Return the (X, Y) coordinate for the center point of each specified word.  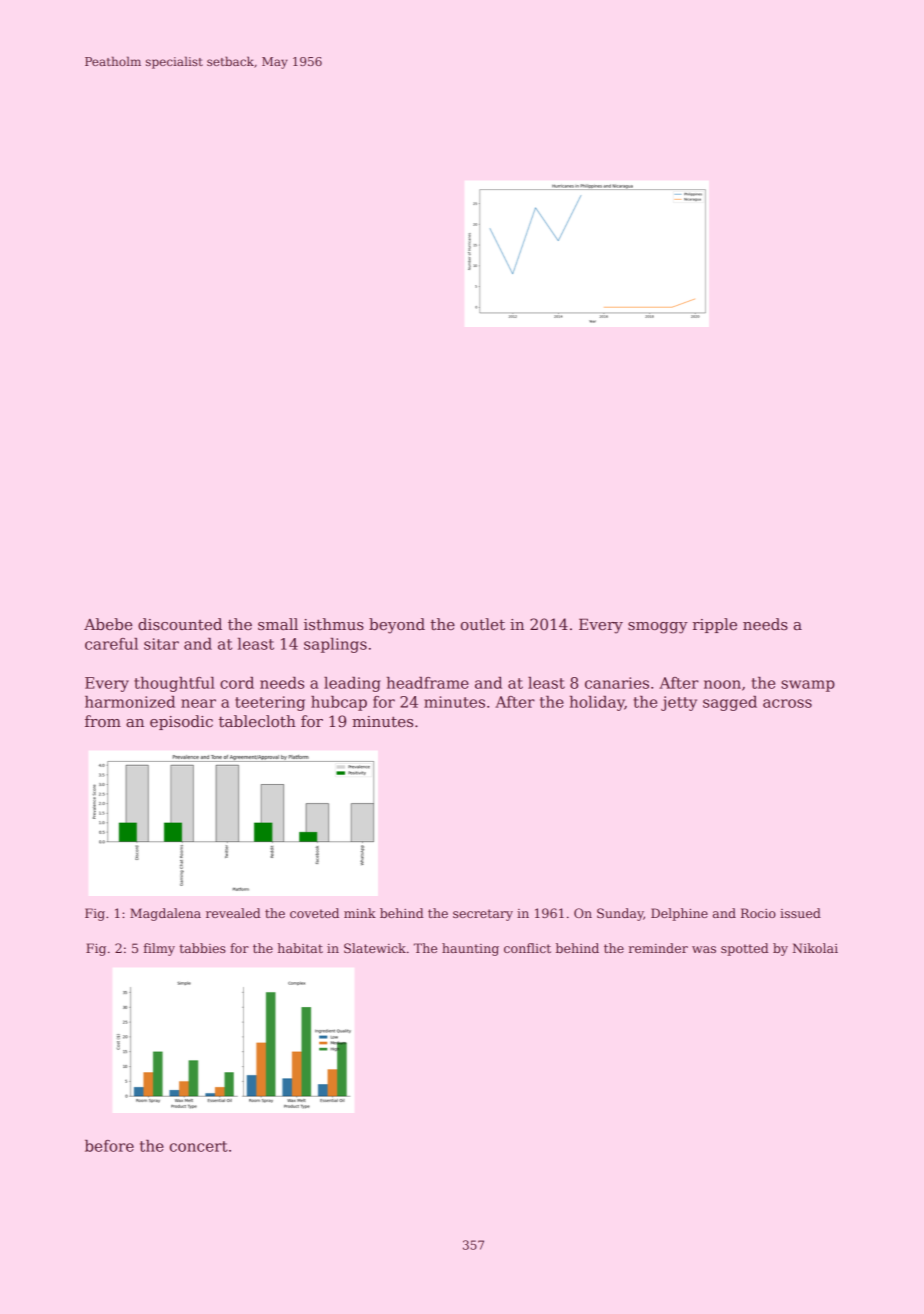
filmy (159, 949)
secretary (483, 915)
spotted (745, 949)
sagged (730, 703)
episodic (181, 722)
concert (198, 1146)
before (109, 1146)
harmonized (130, 702)
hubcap (339, 703)
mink (360, 913)
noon (722, 684)
